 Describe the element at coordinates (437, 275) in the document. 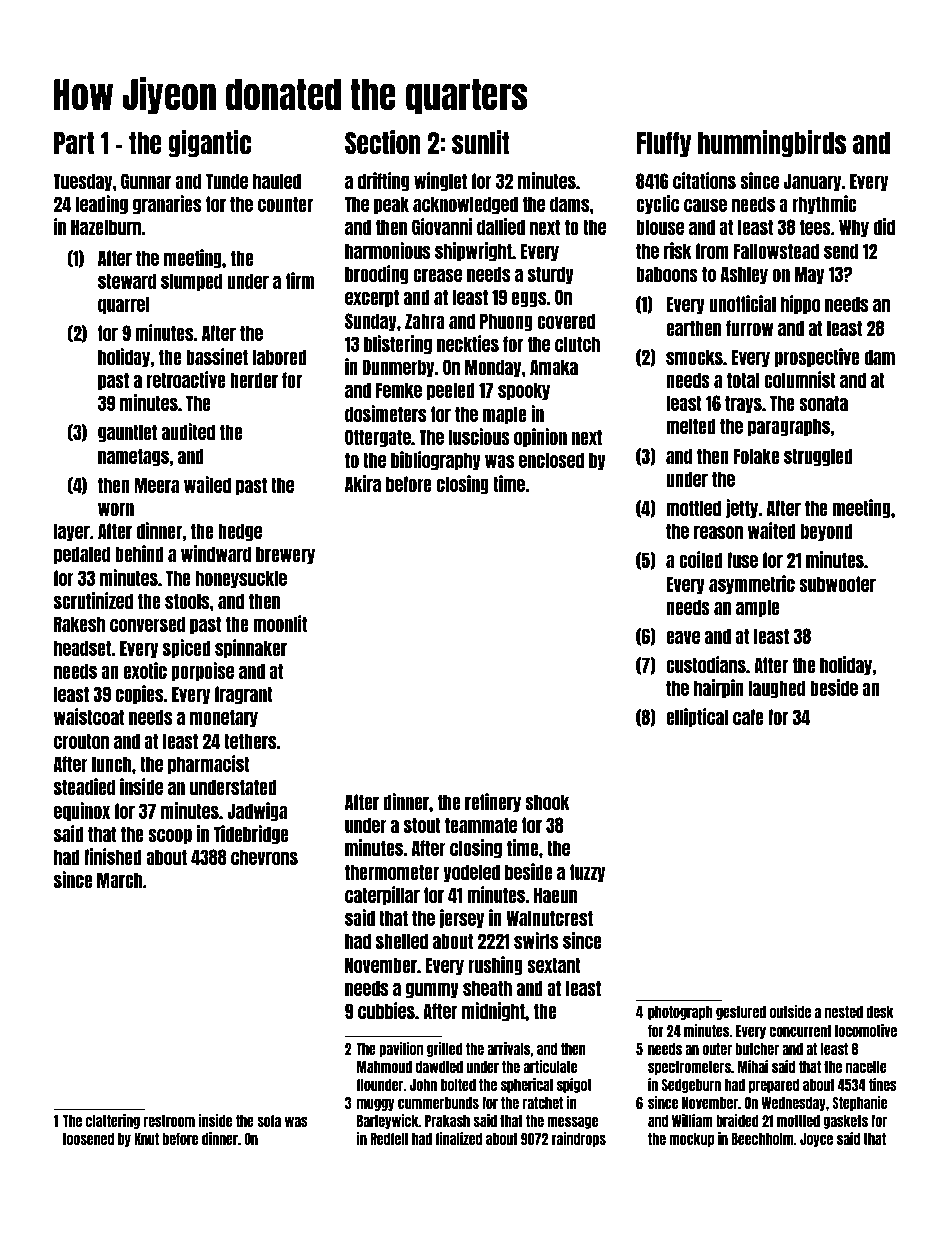

I see `crease` at that location.
